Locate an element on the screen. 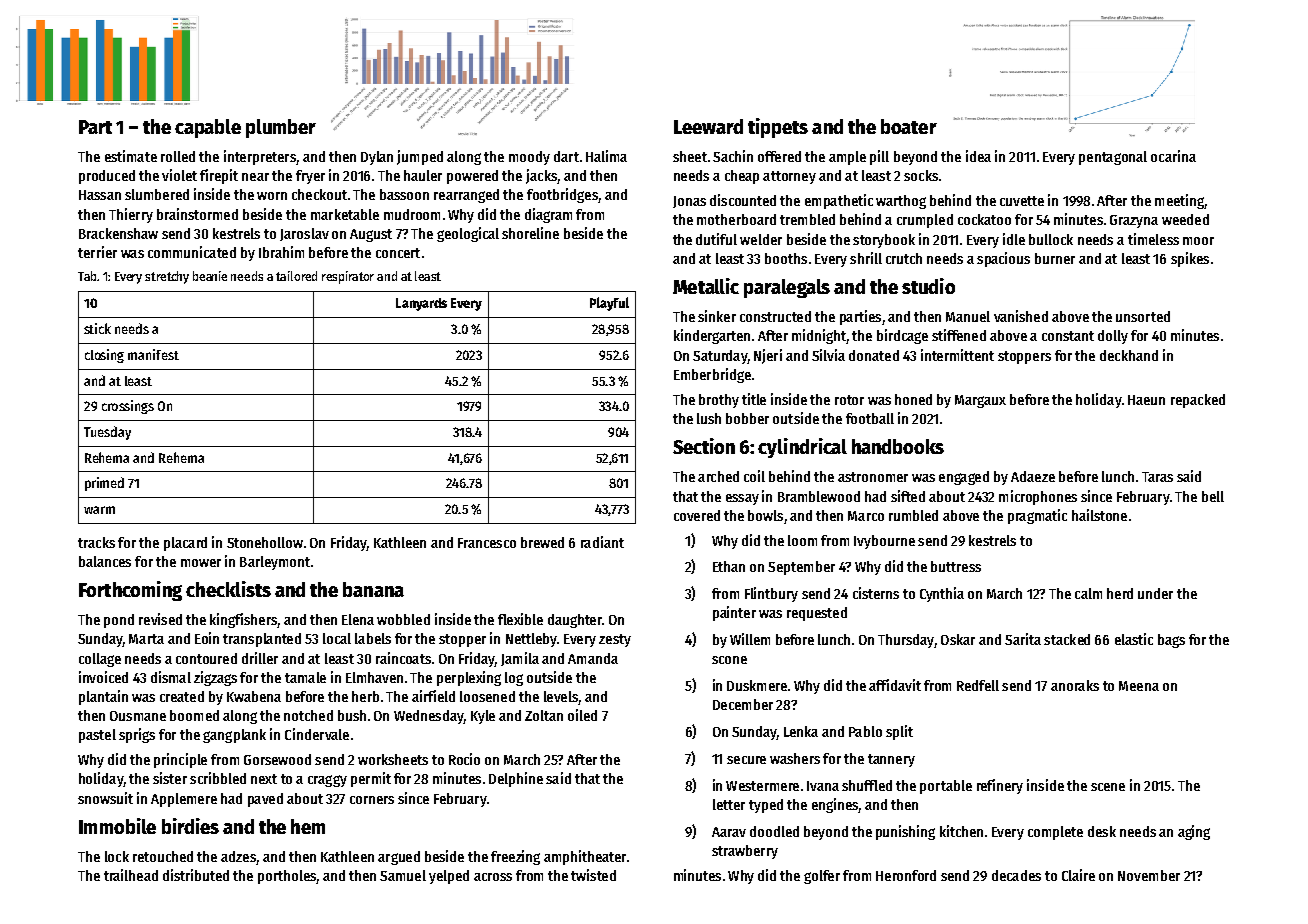  Delphine is located at coordinates (516, 779).
